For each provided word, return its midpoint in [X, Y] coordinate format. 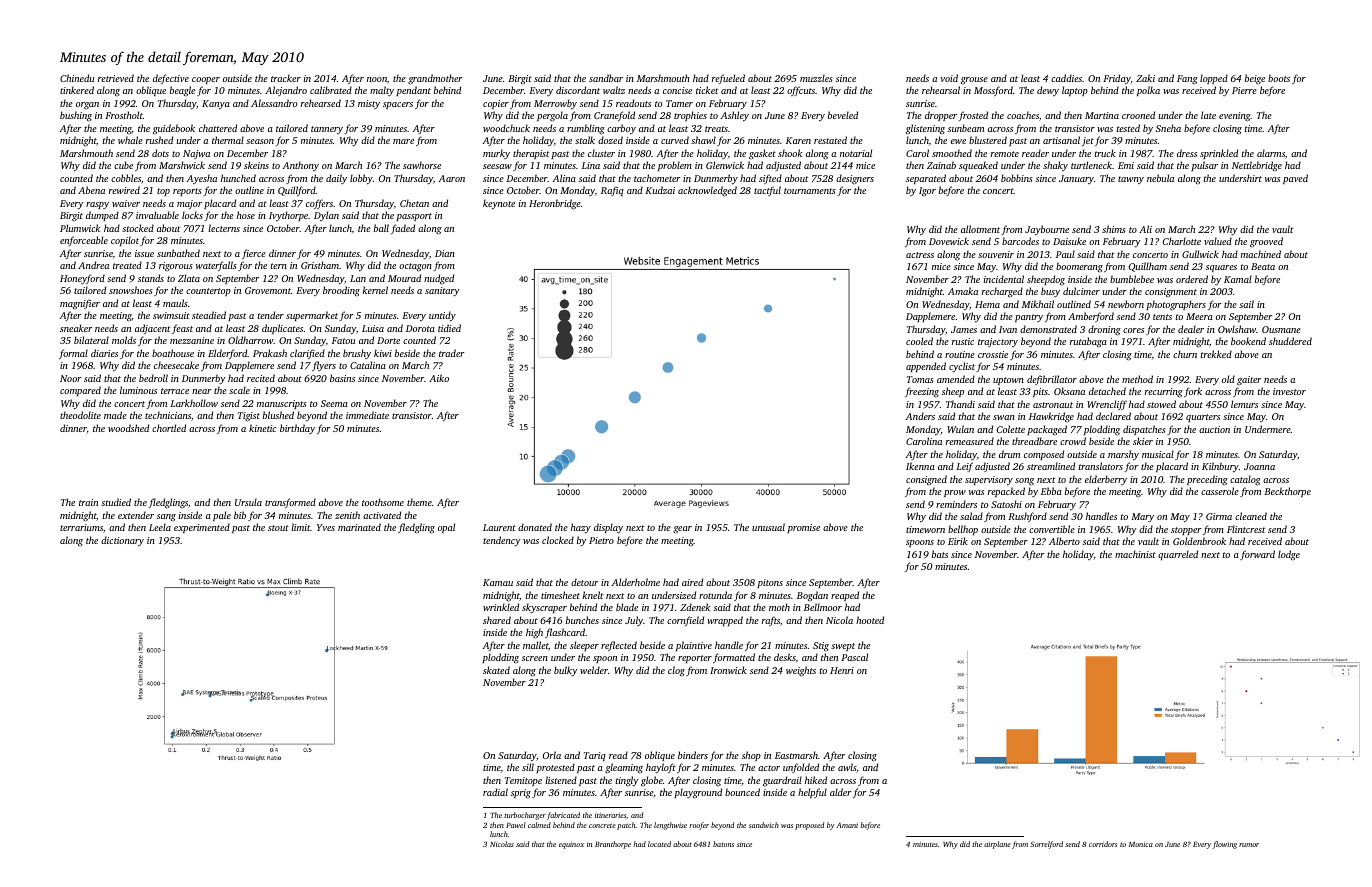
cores [1133, 330]
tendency [502, 541]
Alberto [1064, 541]
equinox [572, 845]
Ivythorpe [288, 216]
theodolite [80, 415]
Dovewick [949, 241]
